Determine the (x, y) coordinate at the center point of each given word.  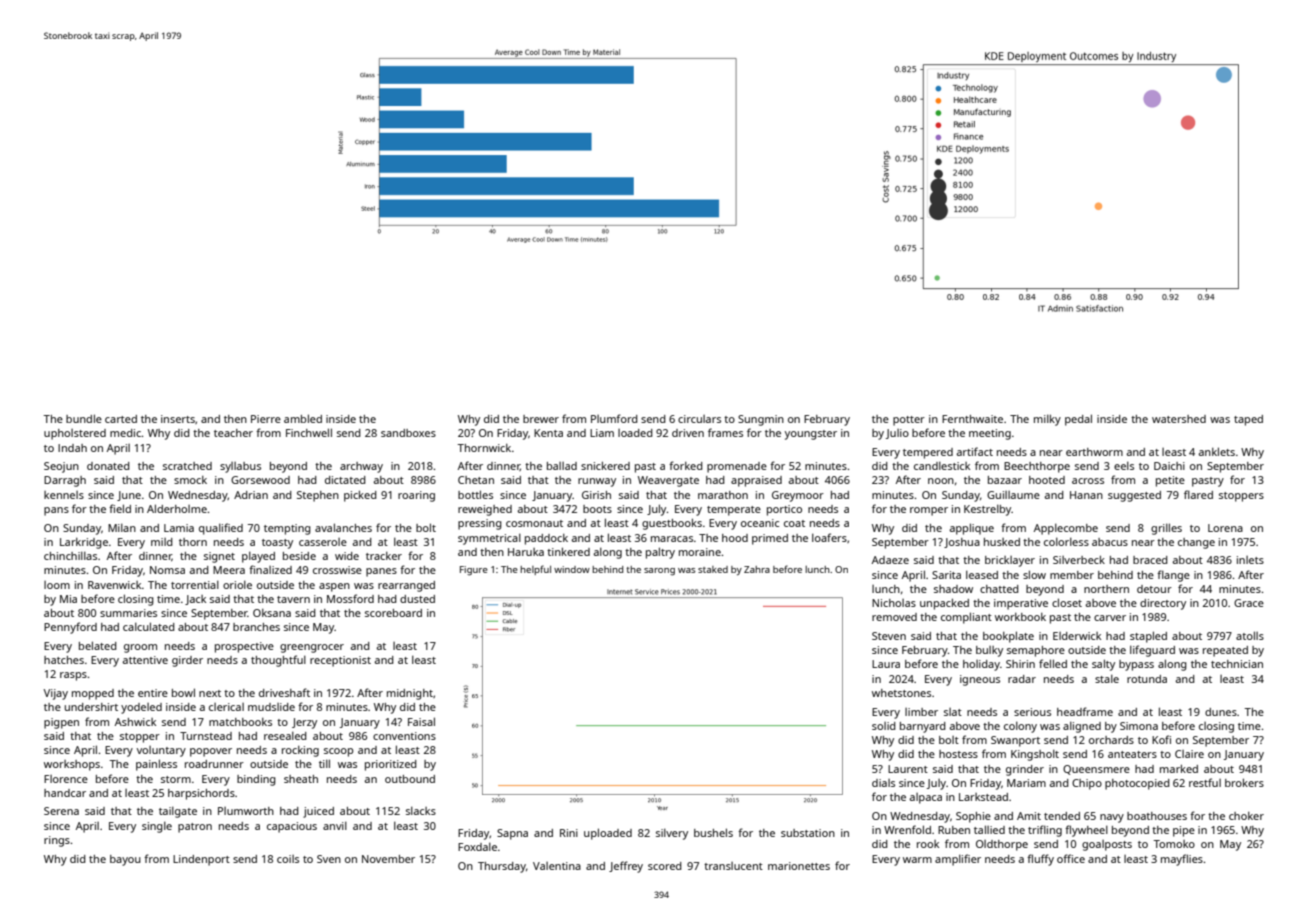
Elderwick (1077, 636)
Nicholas (894, 603)
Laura (886, 664)
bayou (125, 860)
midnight (410, 694)
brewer (541, 419)
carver (1110, 618)
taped (1248, 420)
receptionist (340, 661)
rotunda (1147, 679)
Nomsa (167, 570)
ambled (303, 418)
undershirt (91, 707)
